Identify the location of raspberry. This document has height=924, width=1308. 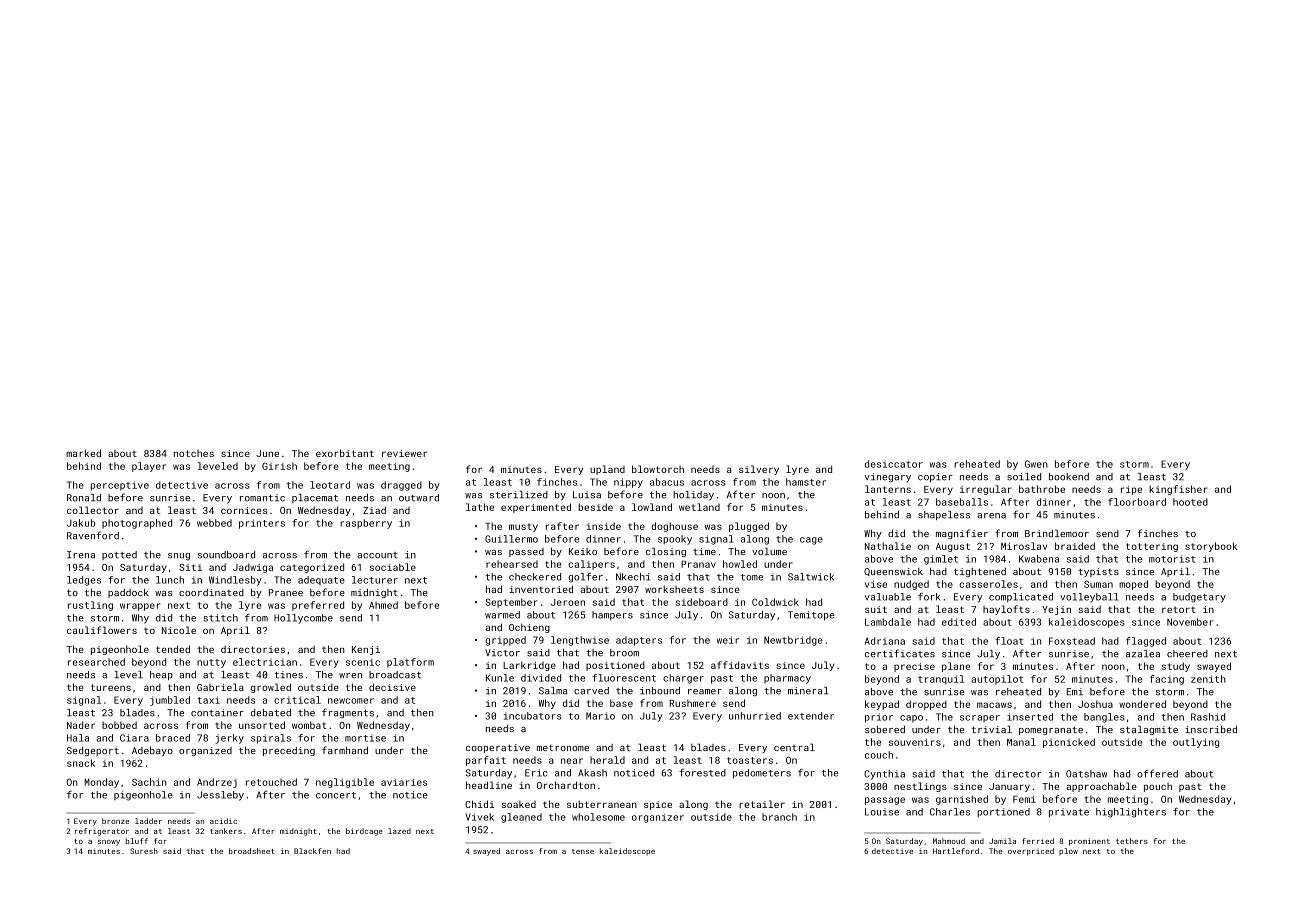
(366, 524).
